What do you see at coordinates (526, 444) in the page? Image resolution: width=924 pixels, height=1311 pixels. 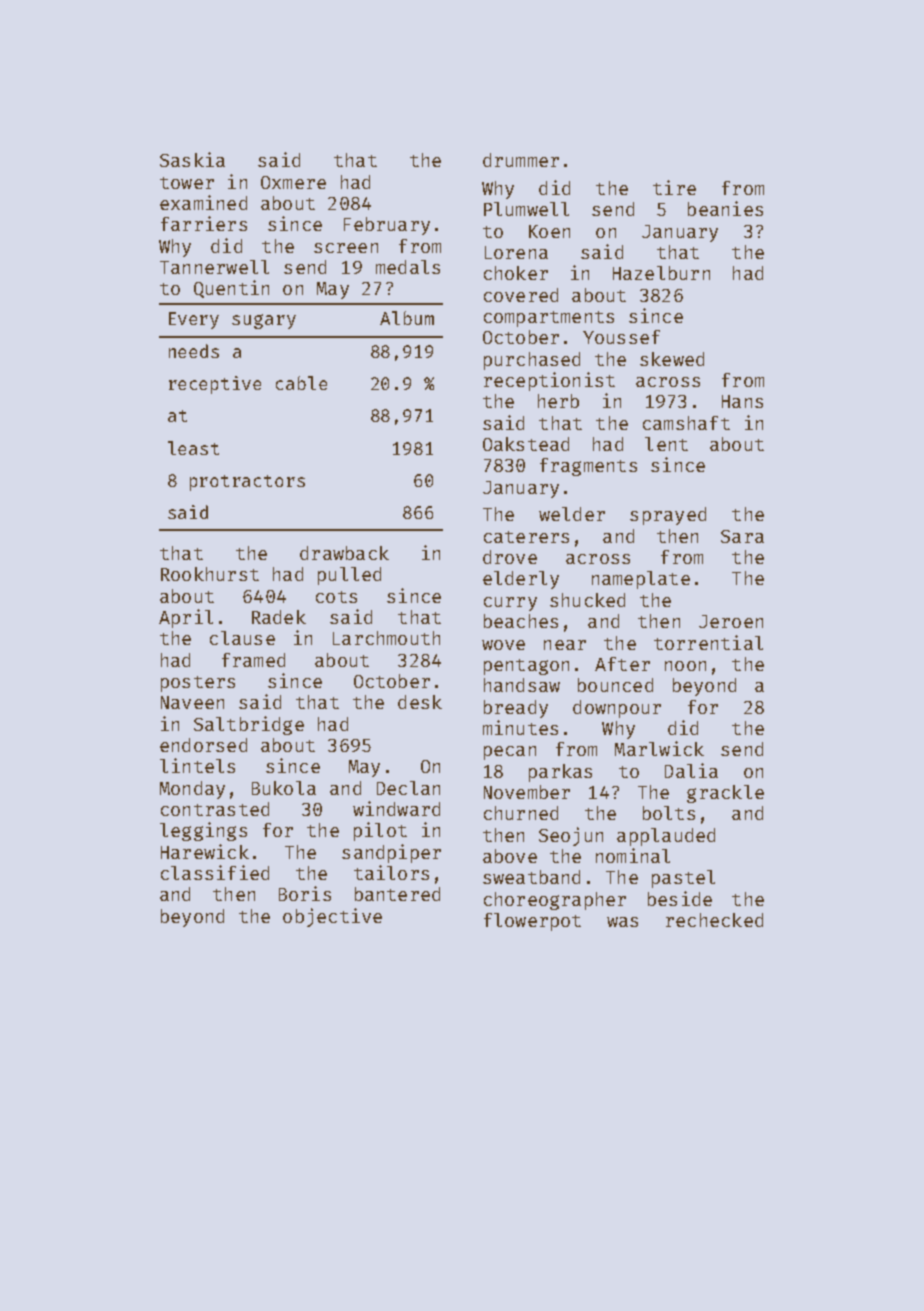 I see `Oakstead` at bounding box center [526, 444].
